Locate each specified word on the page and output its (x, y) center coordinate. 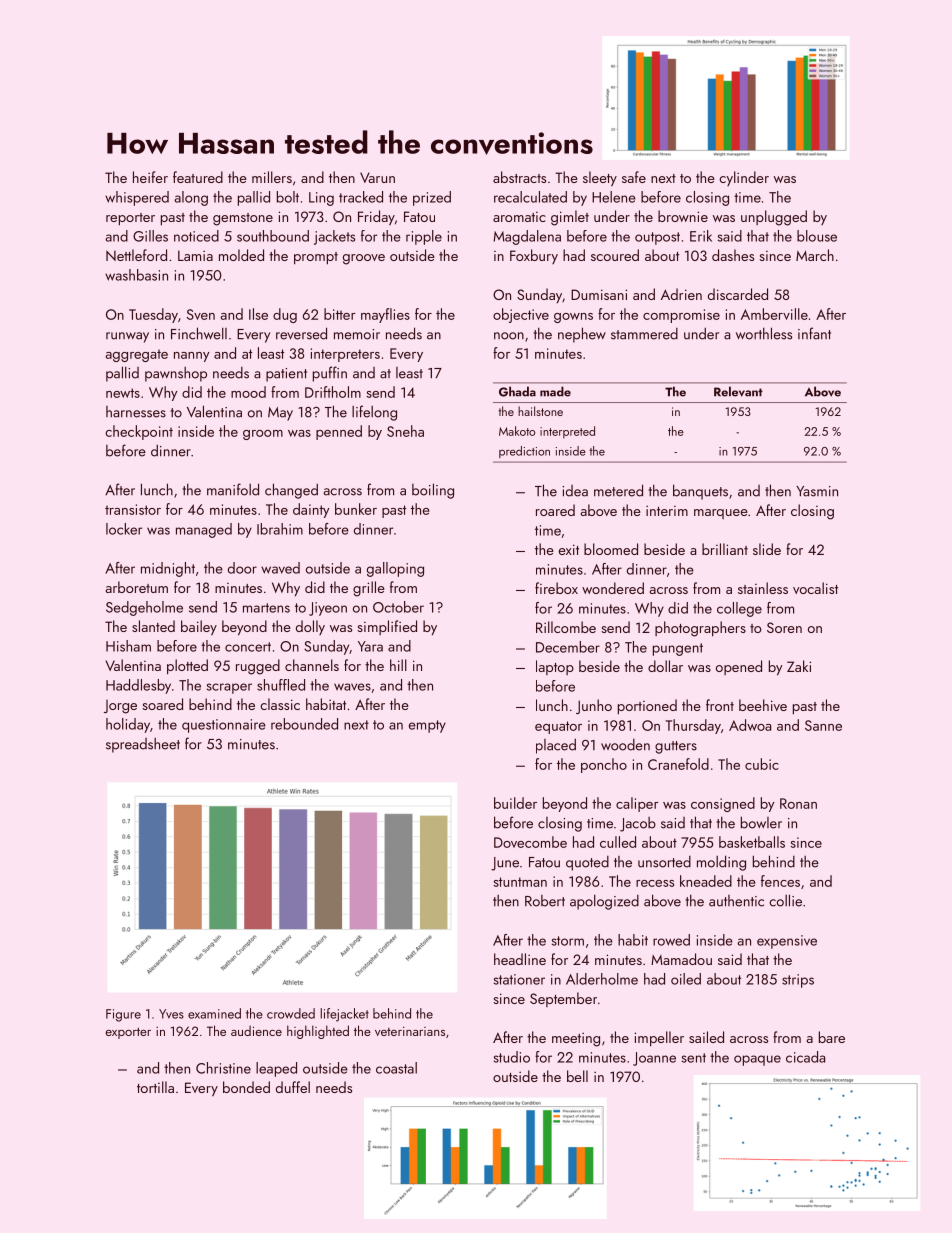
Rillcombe (566, 627)
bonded (246, 1087)
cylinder (744, 178)
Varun (377, 177)
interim (667, 510)
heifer (150, 177)
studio (512, 1057)
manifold (233, 489)
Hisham (128, 646)
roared (555, 510)
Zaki (799, 666)
